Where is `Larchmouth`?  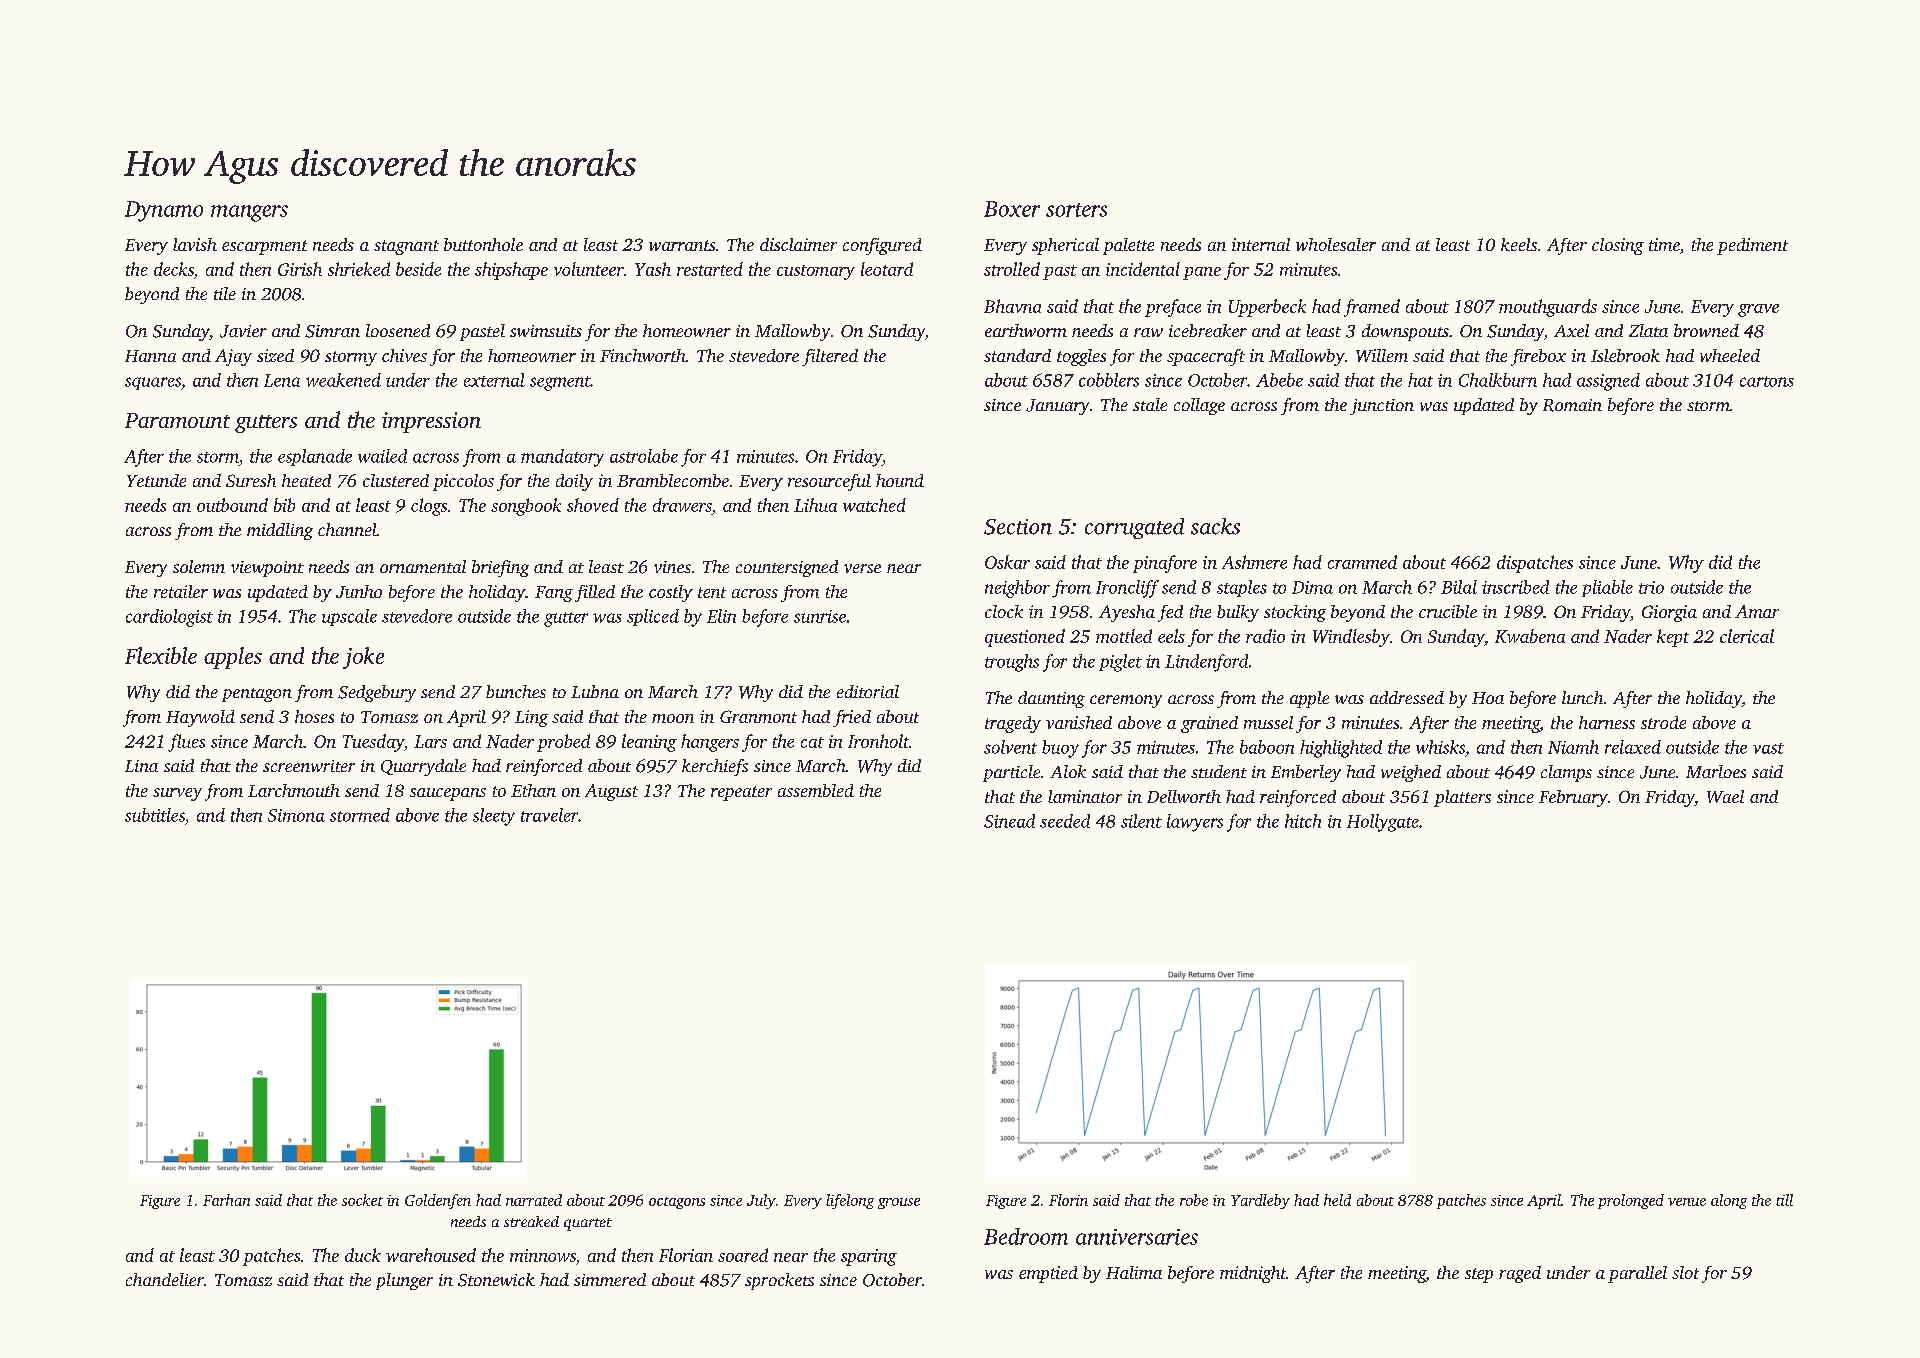
Larchmouth is located at coordinates (294, 790).
